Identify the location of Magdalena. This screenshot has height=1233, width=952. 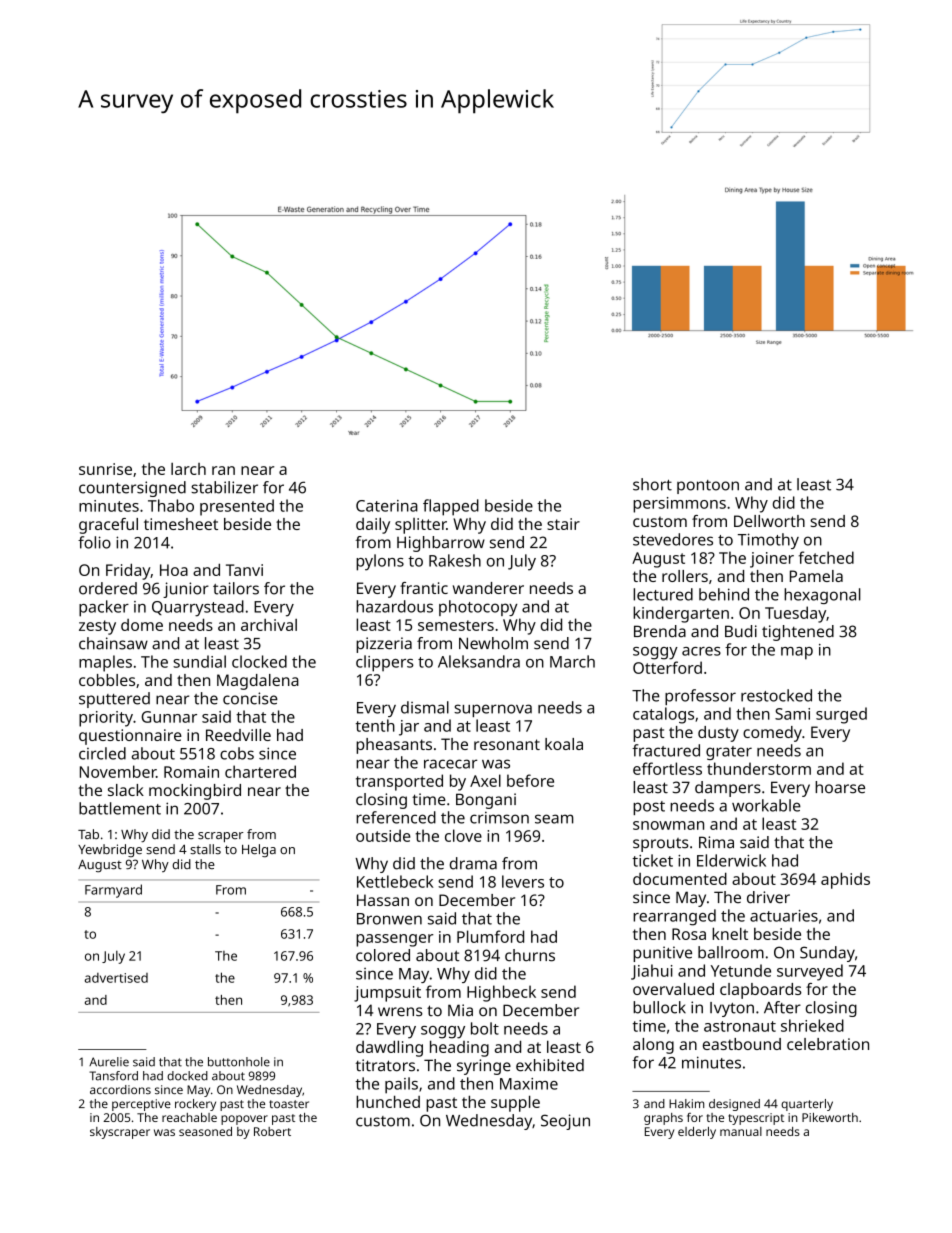
(258, 682).
